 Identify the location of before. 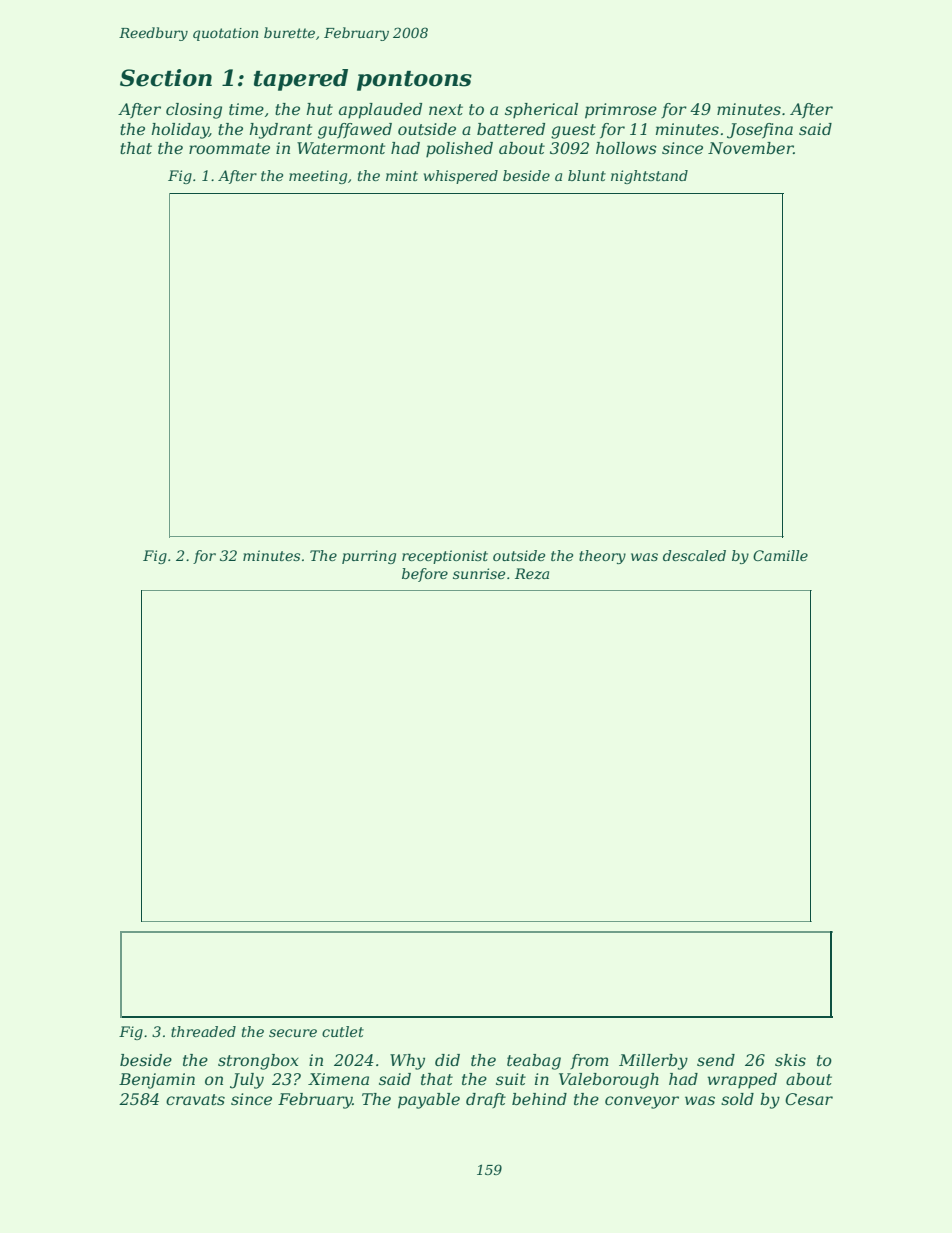
(425, 575).
